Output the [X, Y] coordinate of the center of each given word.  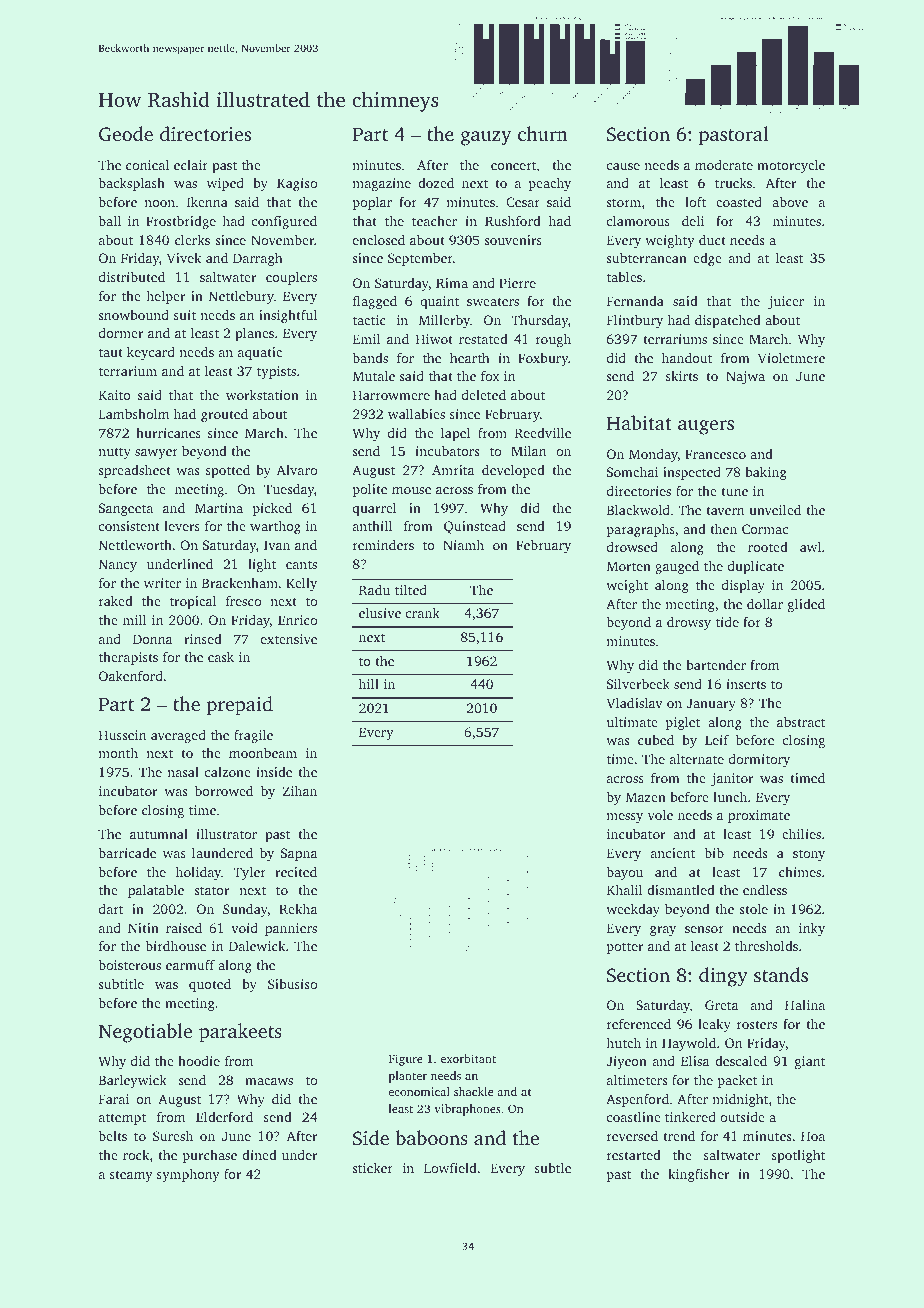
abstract [801, 722]
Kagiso [297, 184]
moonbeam [263, 753]
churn [543, 133]
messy [624, 818]
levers [182, 526]
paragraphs [641, 530]
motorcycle [791, 166]
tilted [411, 590]
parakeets [240, 1033]
